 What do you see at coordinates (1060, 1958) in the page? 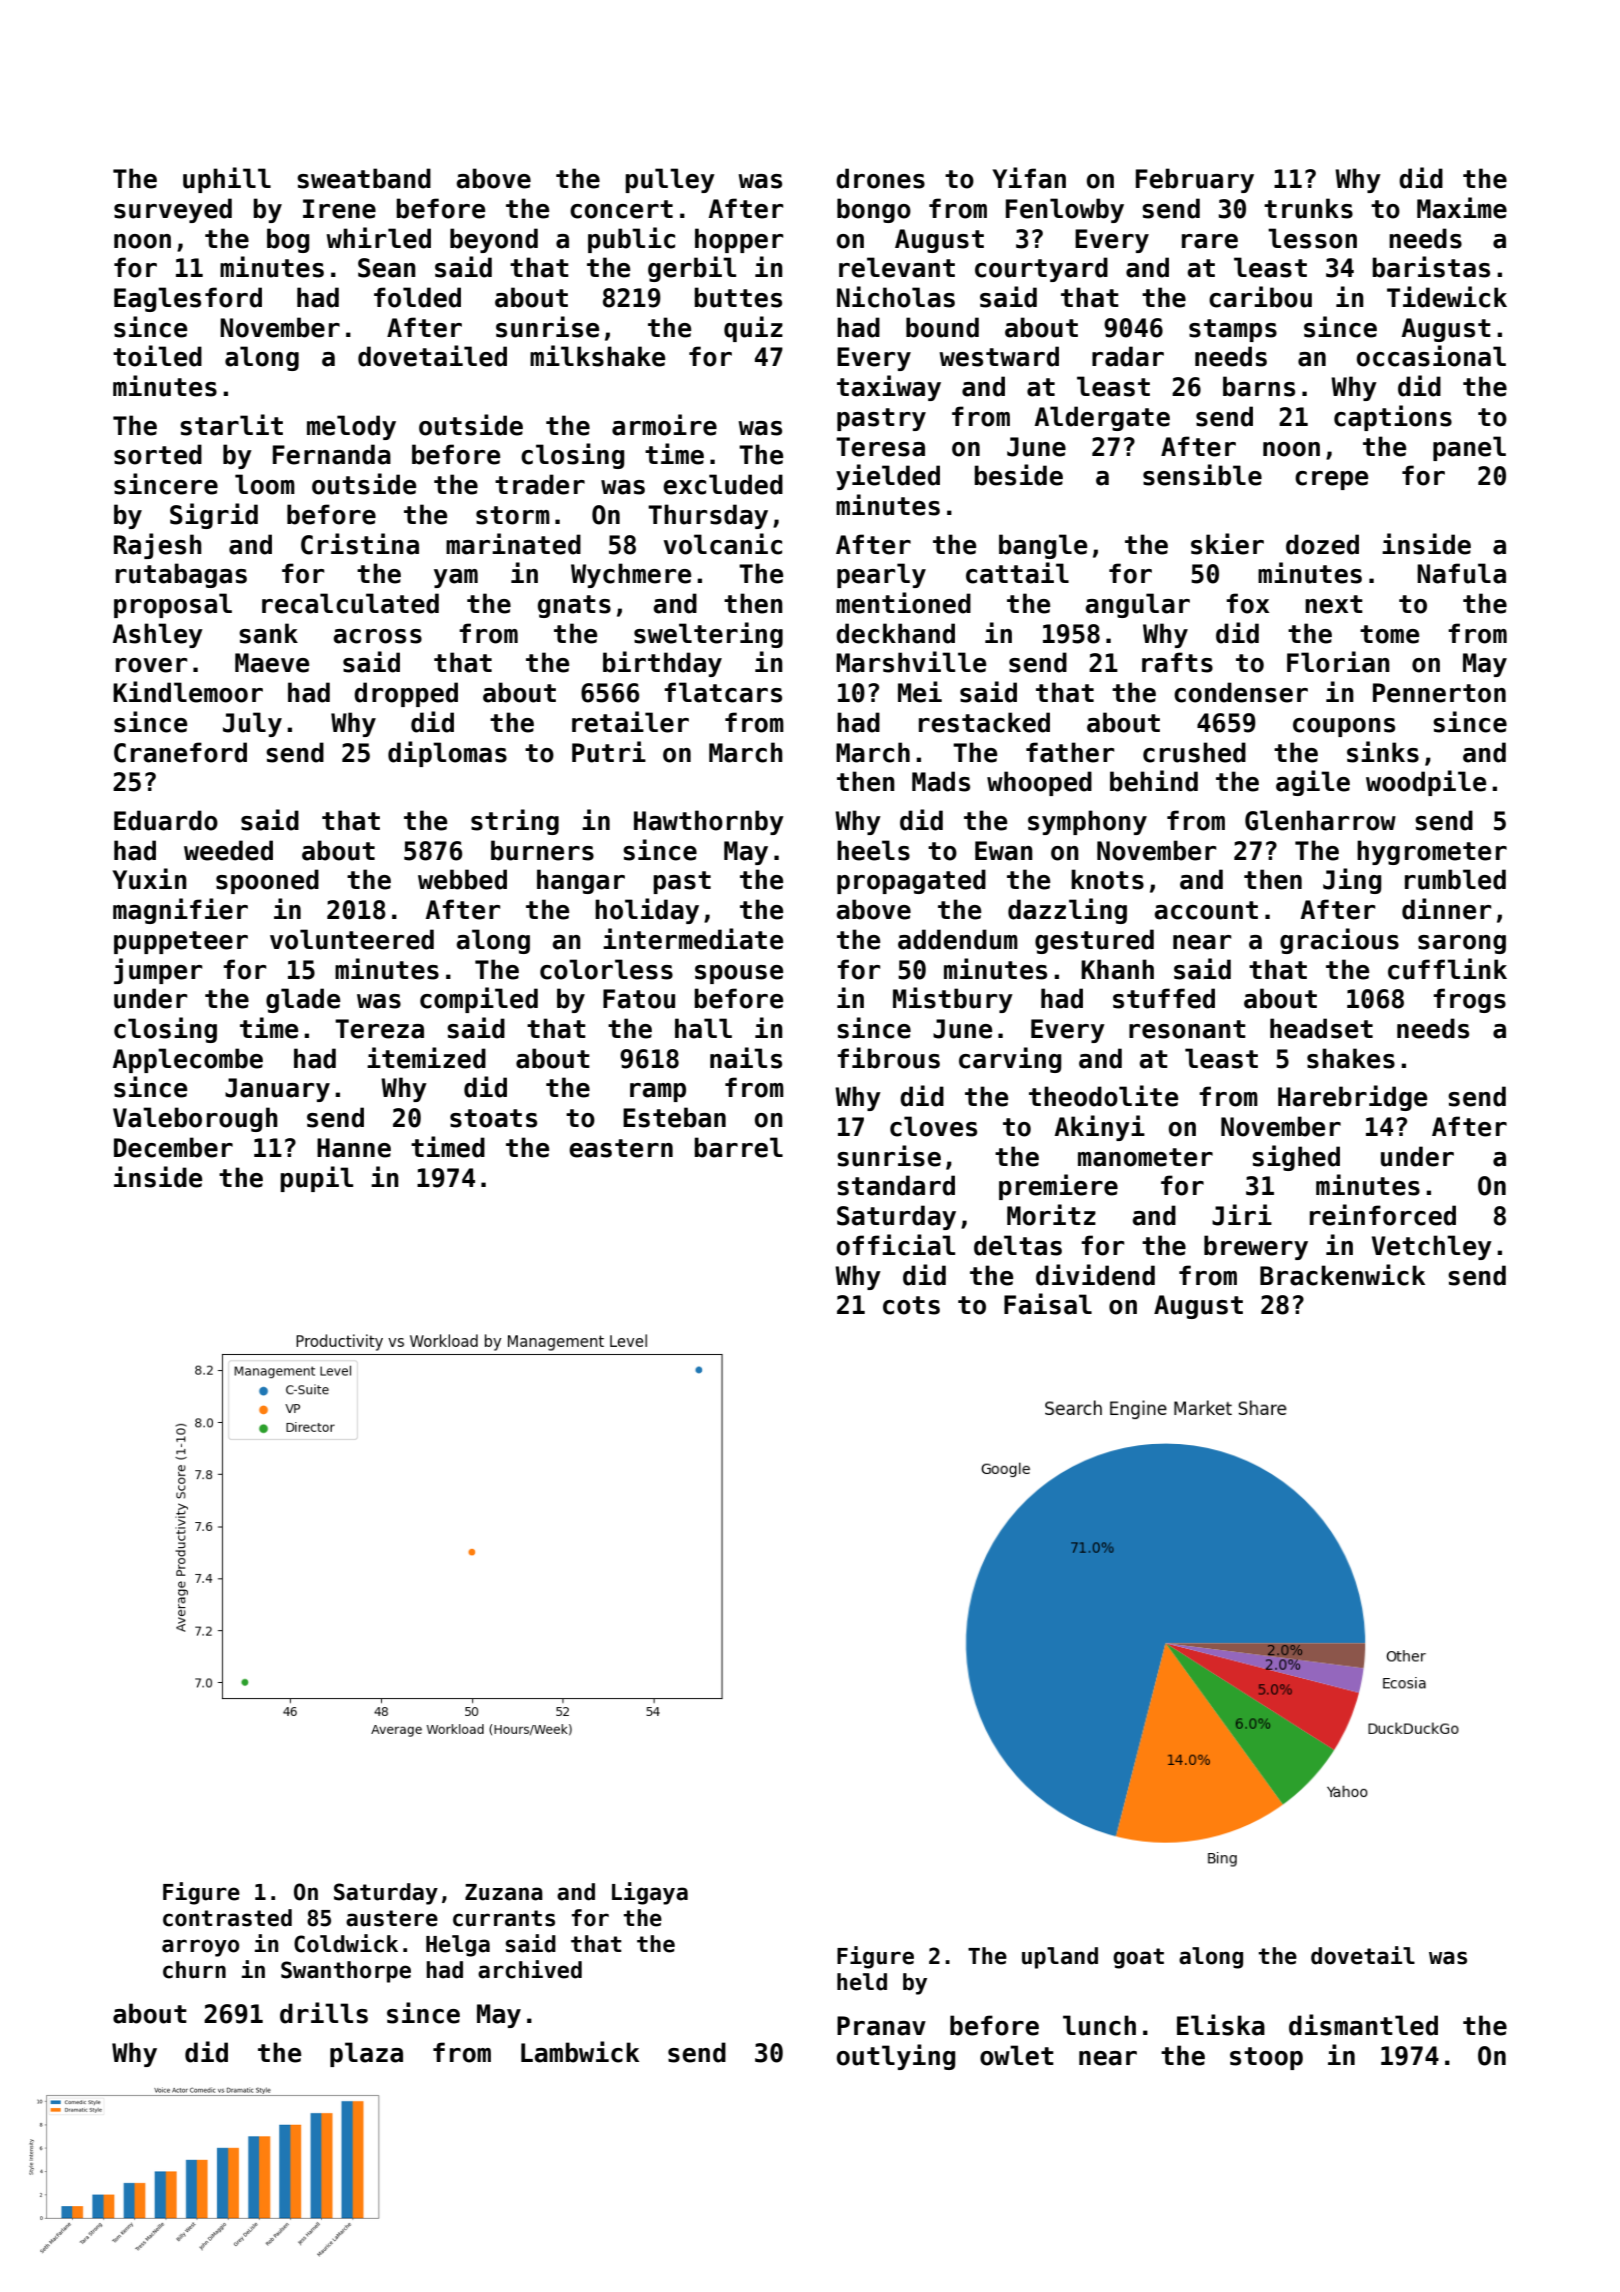
I see `upland` at bounding box center [1060, 1958].
